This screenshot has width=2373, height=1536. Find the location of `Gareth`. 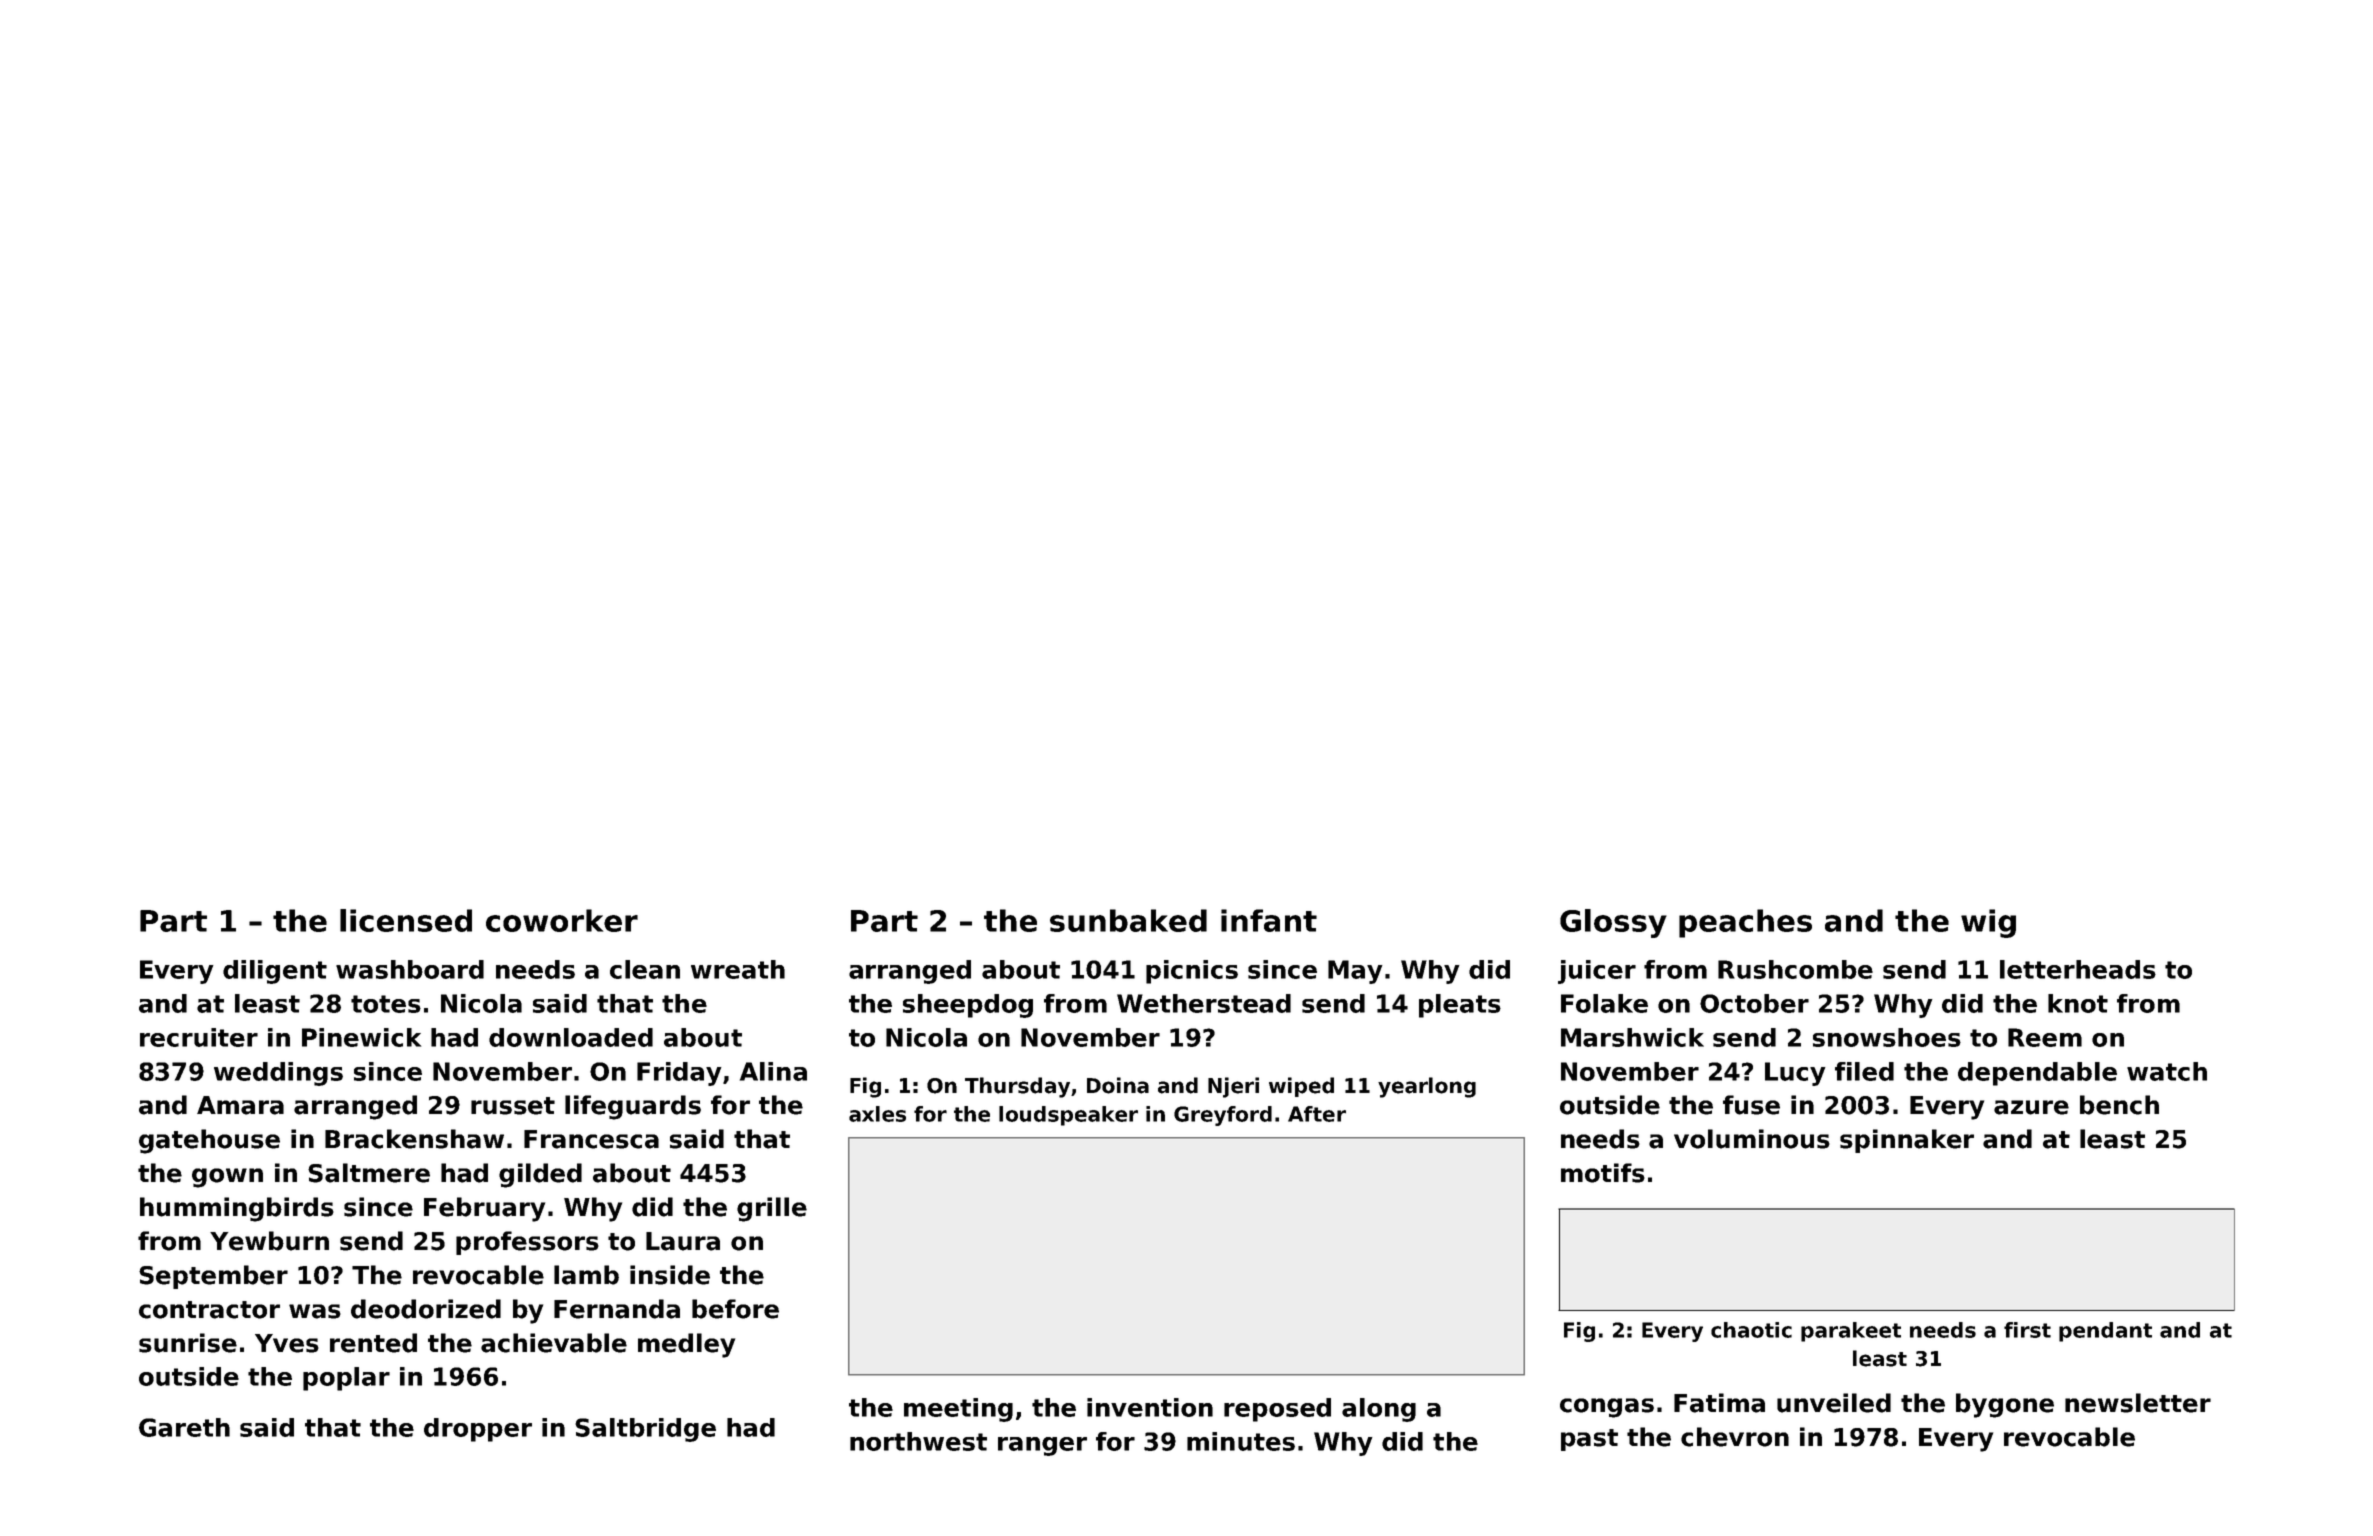

Gareth is located at coordinates (184, 1427).
